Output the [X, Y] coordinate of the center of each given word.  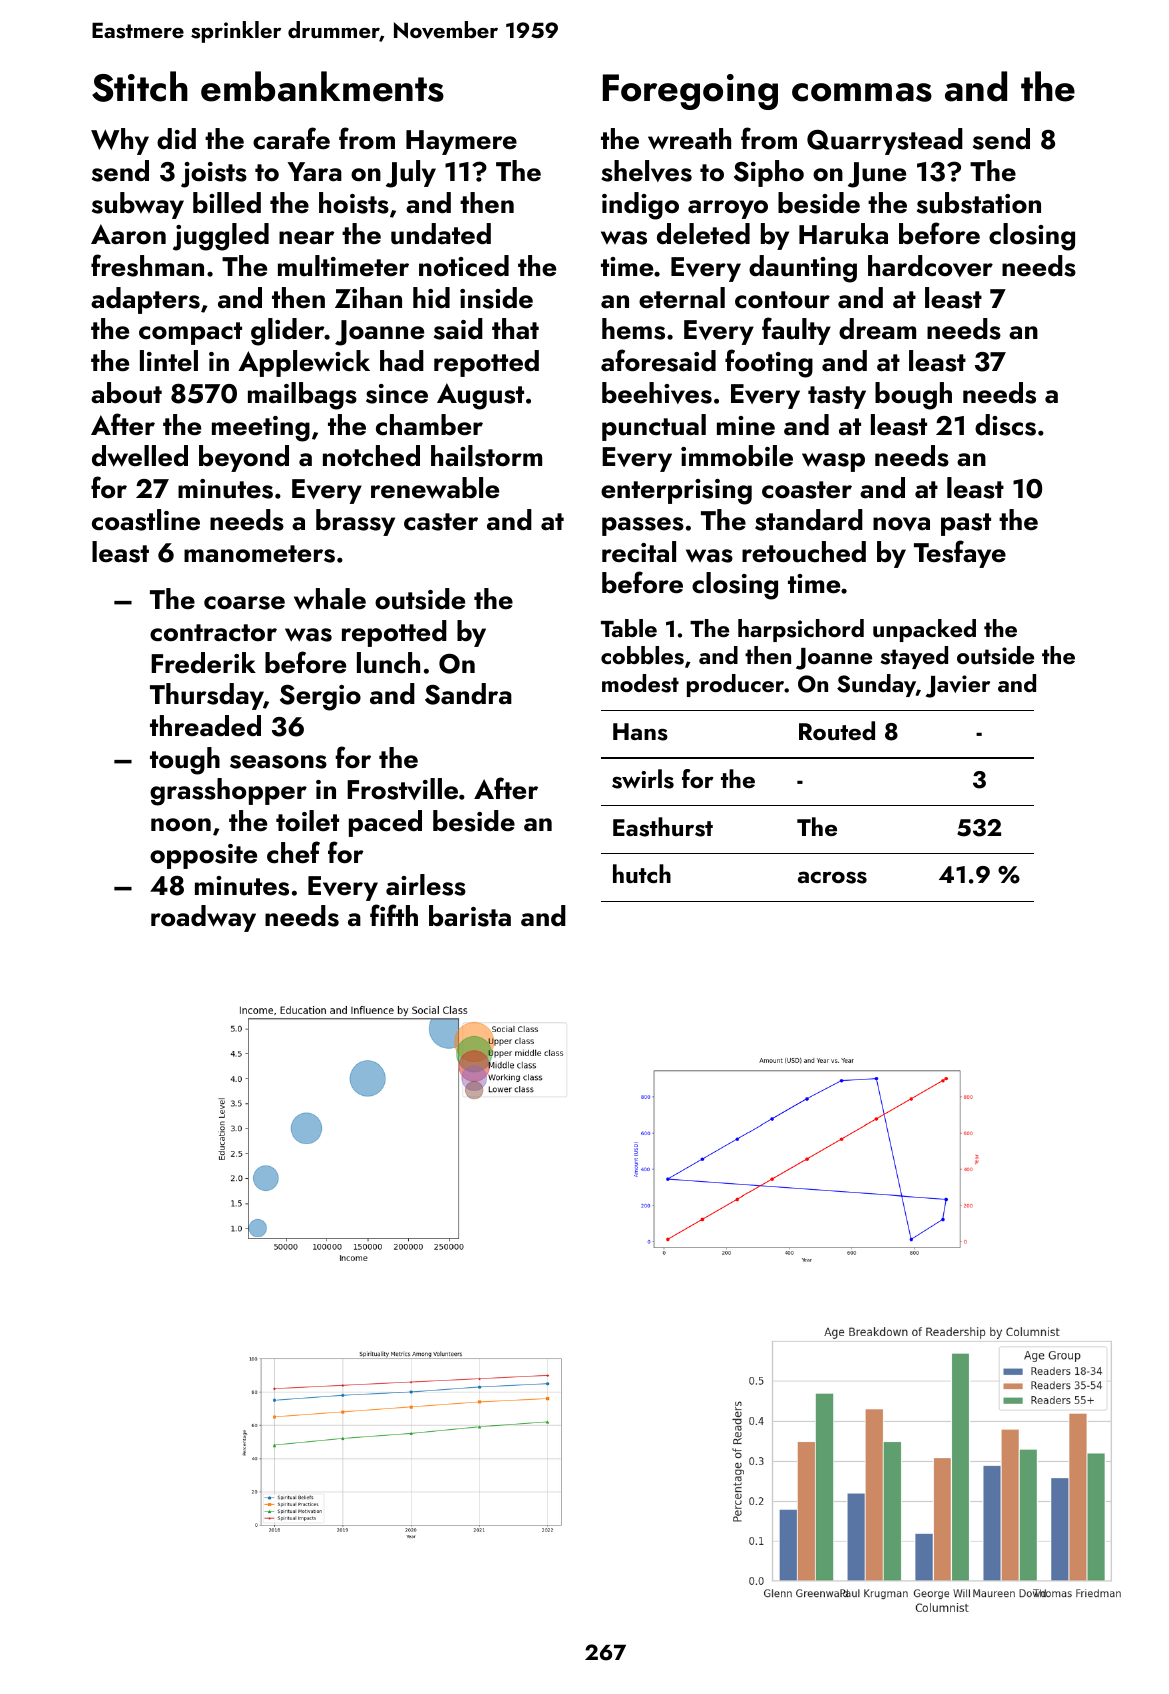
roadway [203, 918]
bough [913, 396]
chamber [429, 425]
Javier [958, 686]
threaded [205, 726]
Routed [837, 730]
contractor [213, 633]
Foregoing [690, 92]
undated [441, 234]
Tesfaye [960, 554]
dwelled [140, 456]
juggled [221, 237]
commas [862, 92]
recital [639, 552]
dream [877, 329]
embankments [322, 86]
